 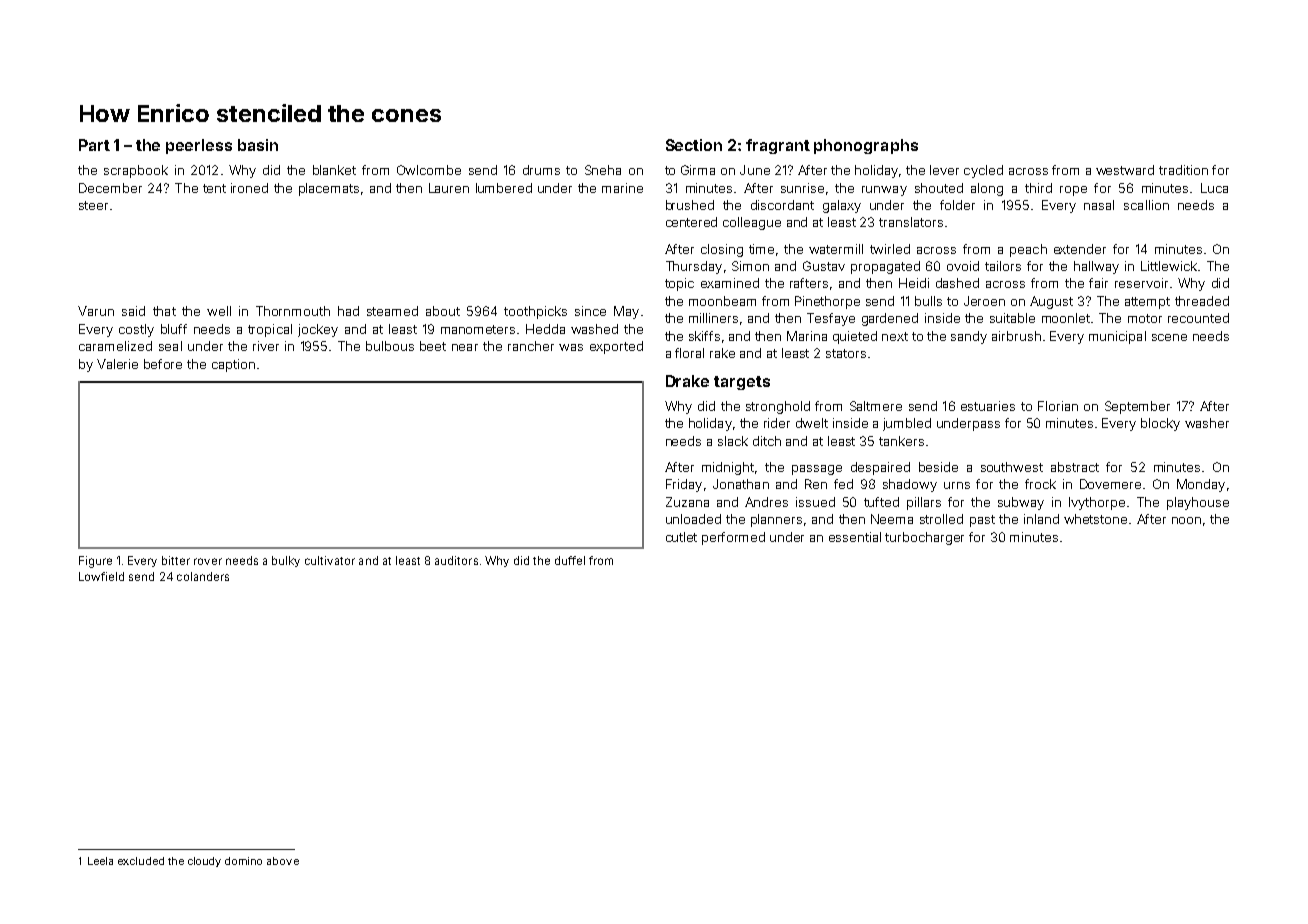 I want to click on sandy, so click(x=969, y=337).
